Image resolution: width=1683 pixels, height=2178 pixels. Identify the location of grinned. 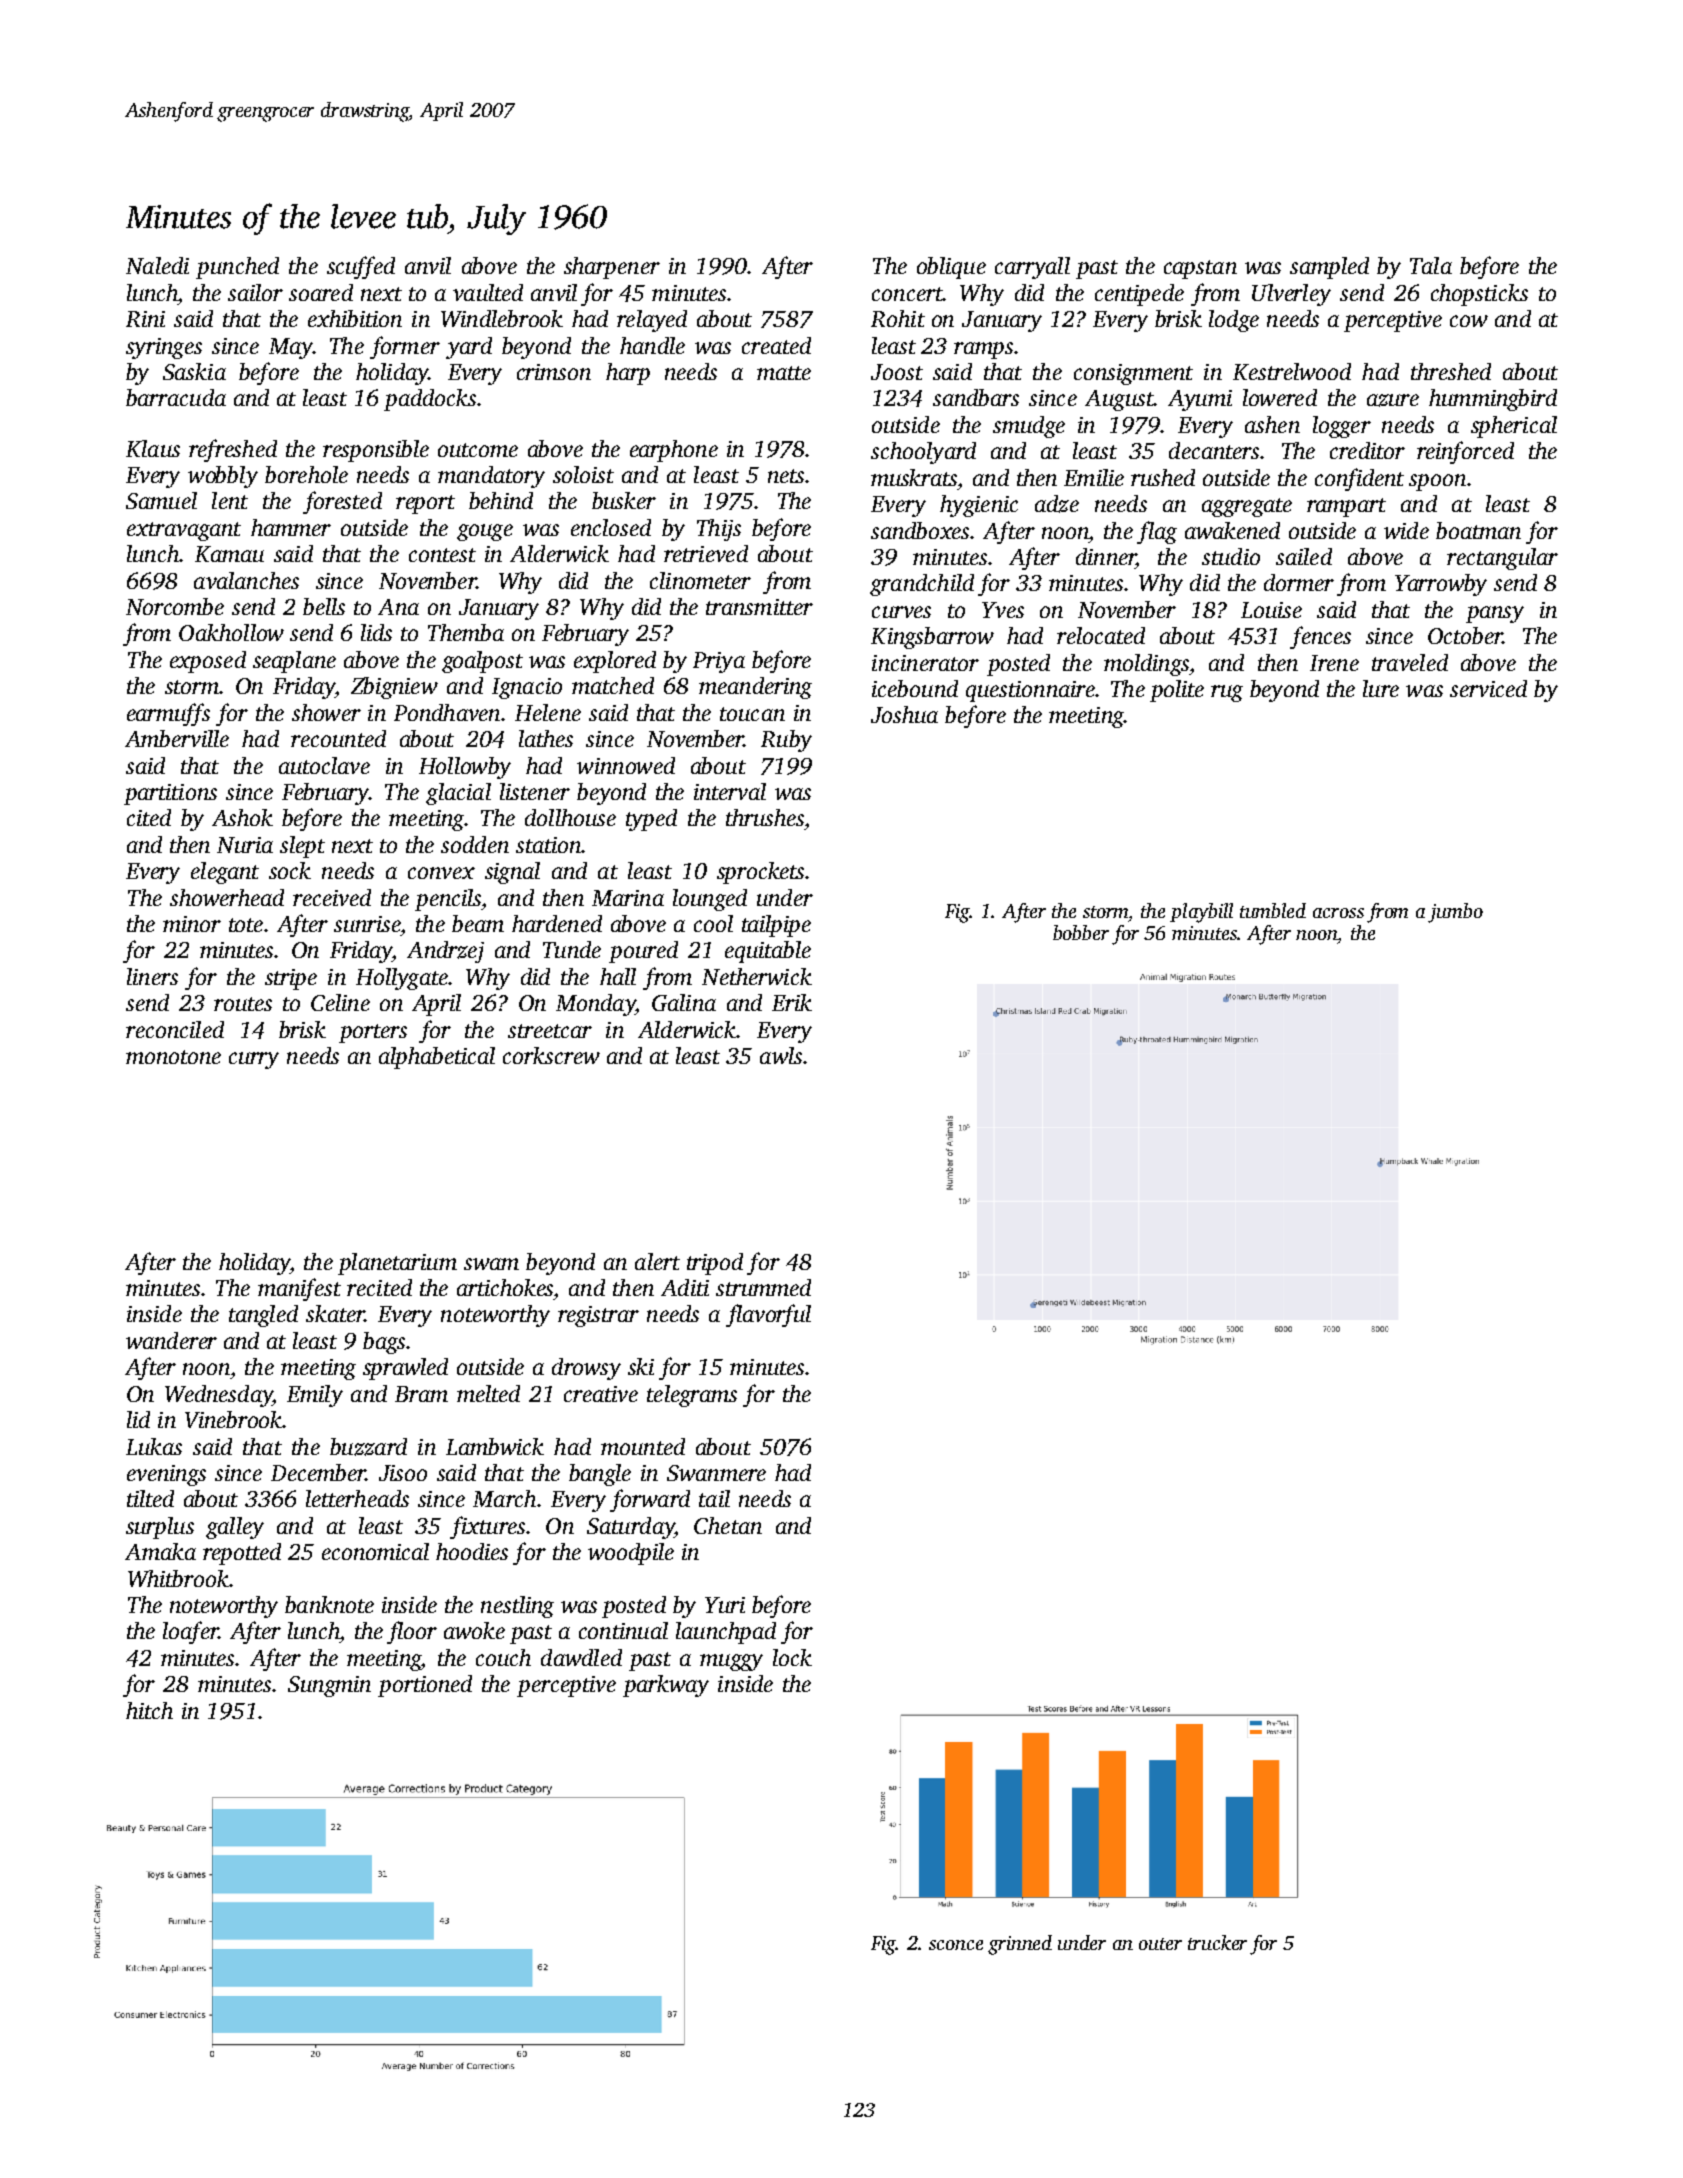
(1020, 1945).
